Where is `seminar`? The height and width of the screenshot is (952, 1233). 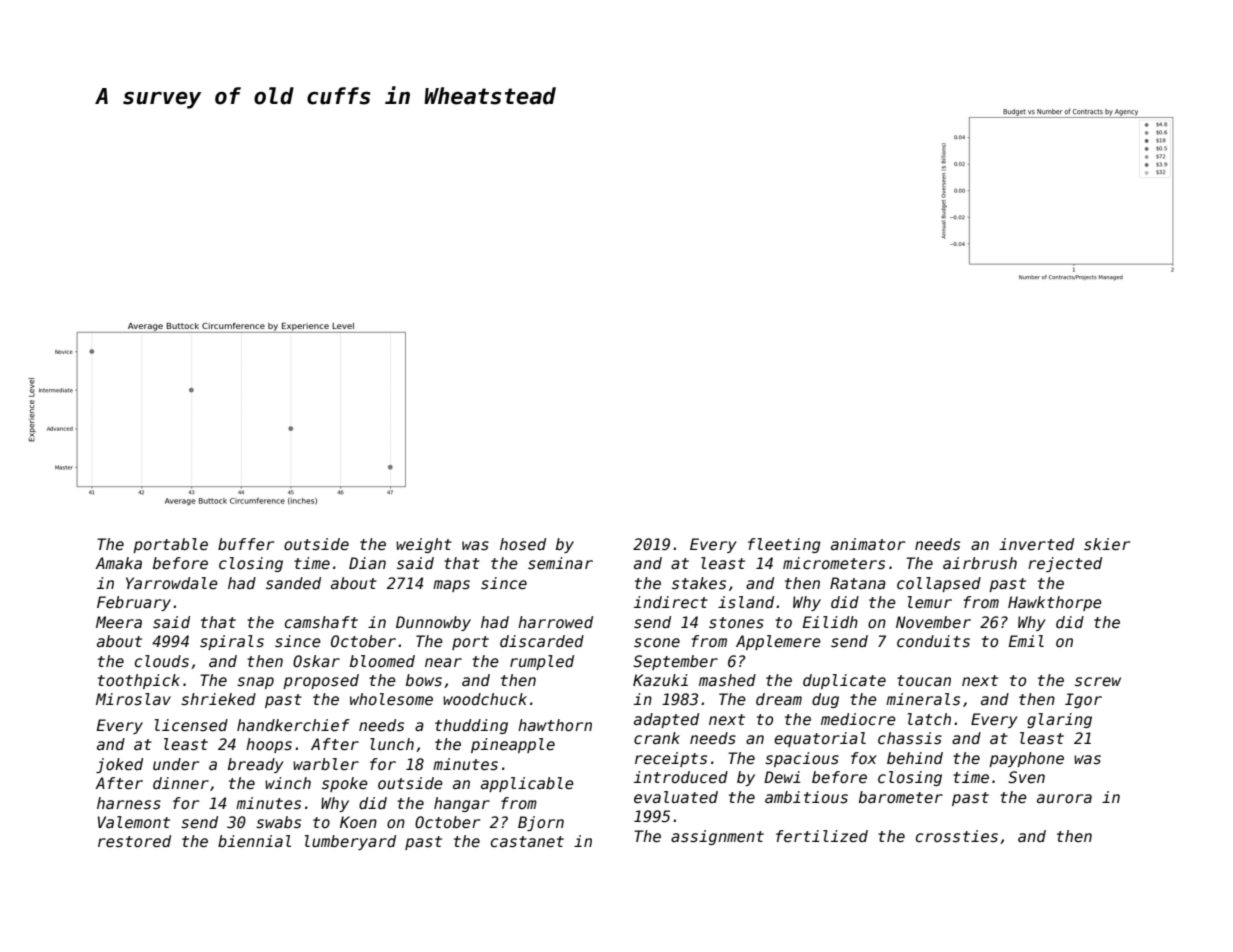 seminar is located at coordinates (560, 563).
